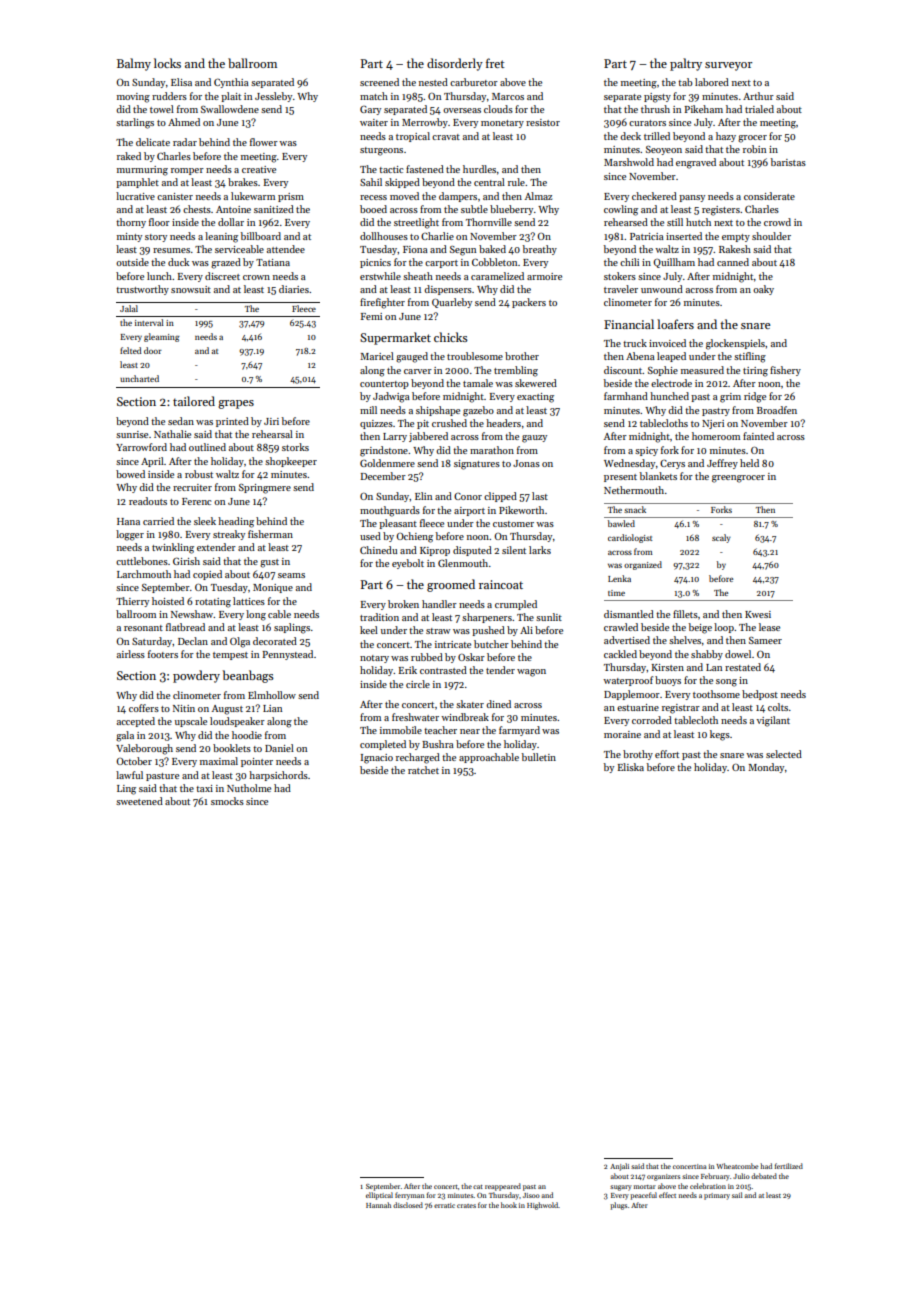 This screenshot has height=1308, width=924. I want to click on smocks, so click(227, 801).
